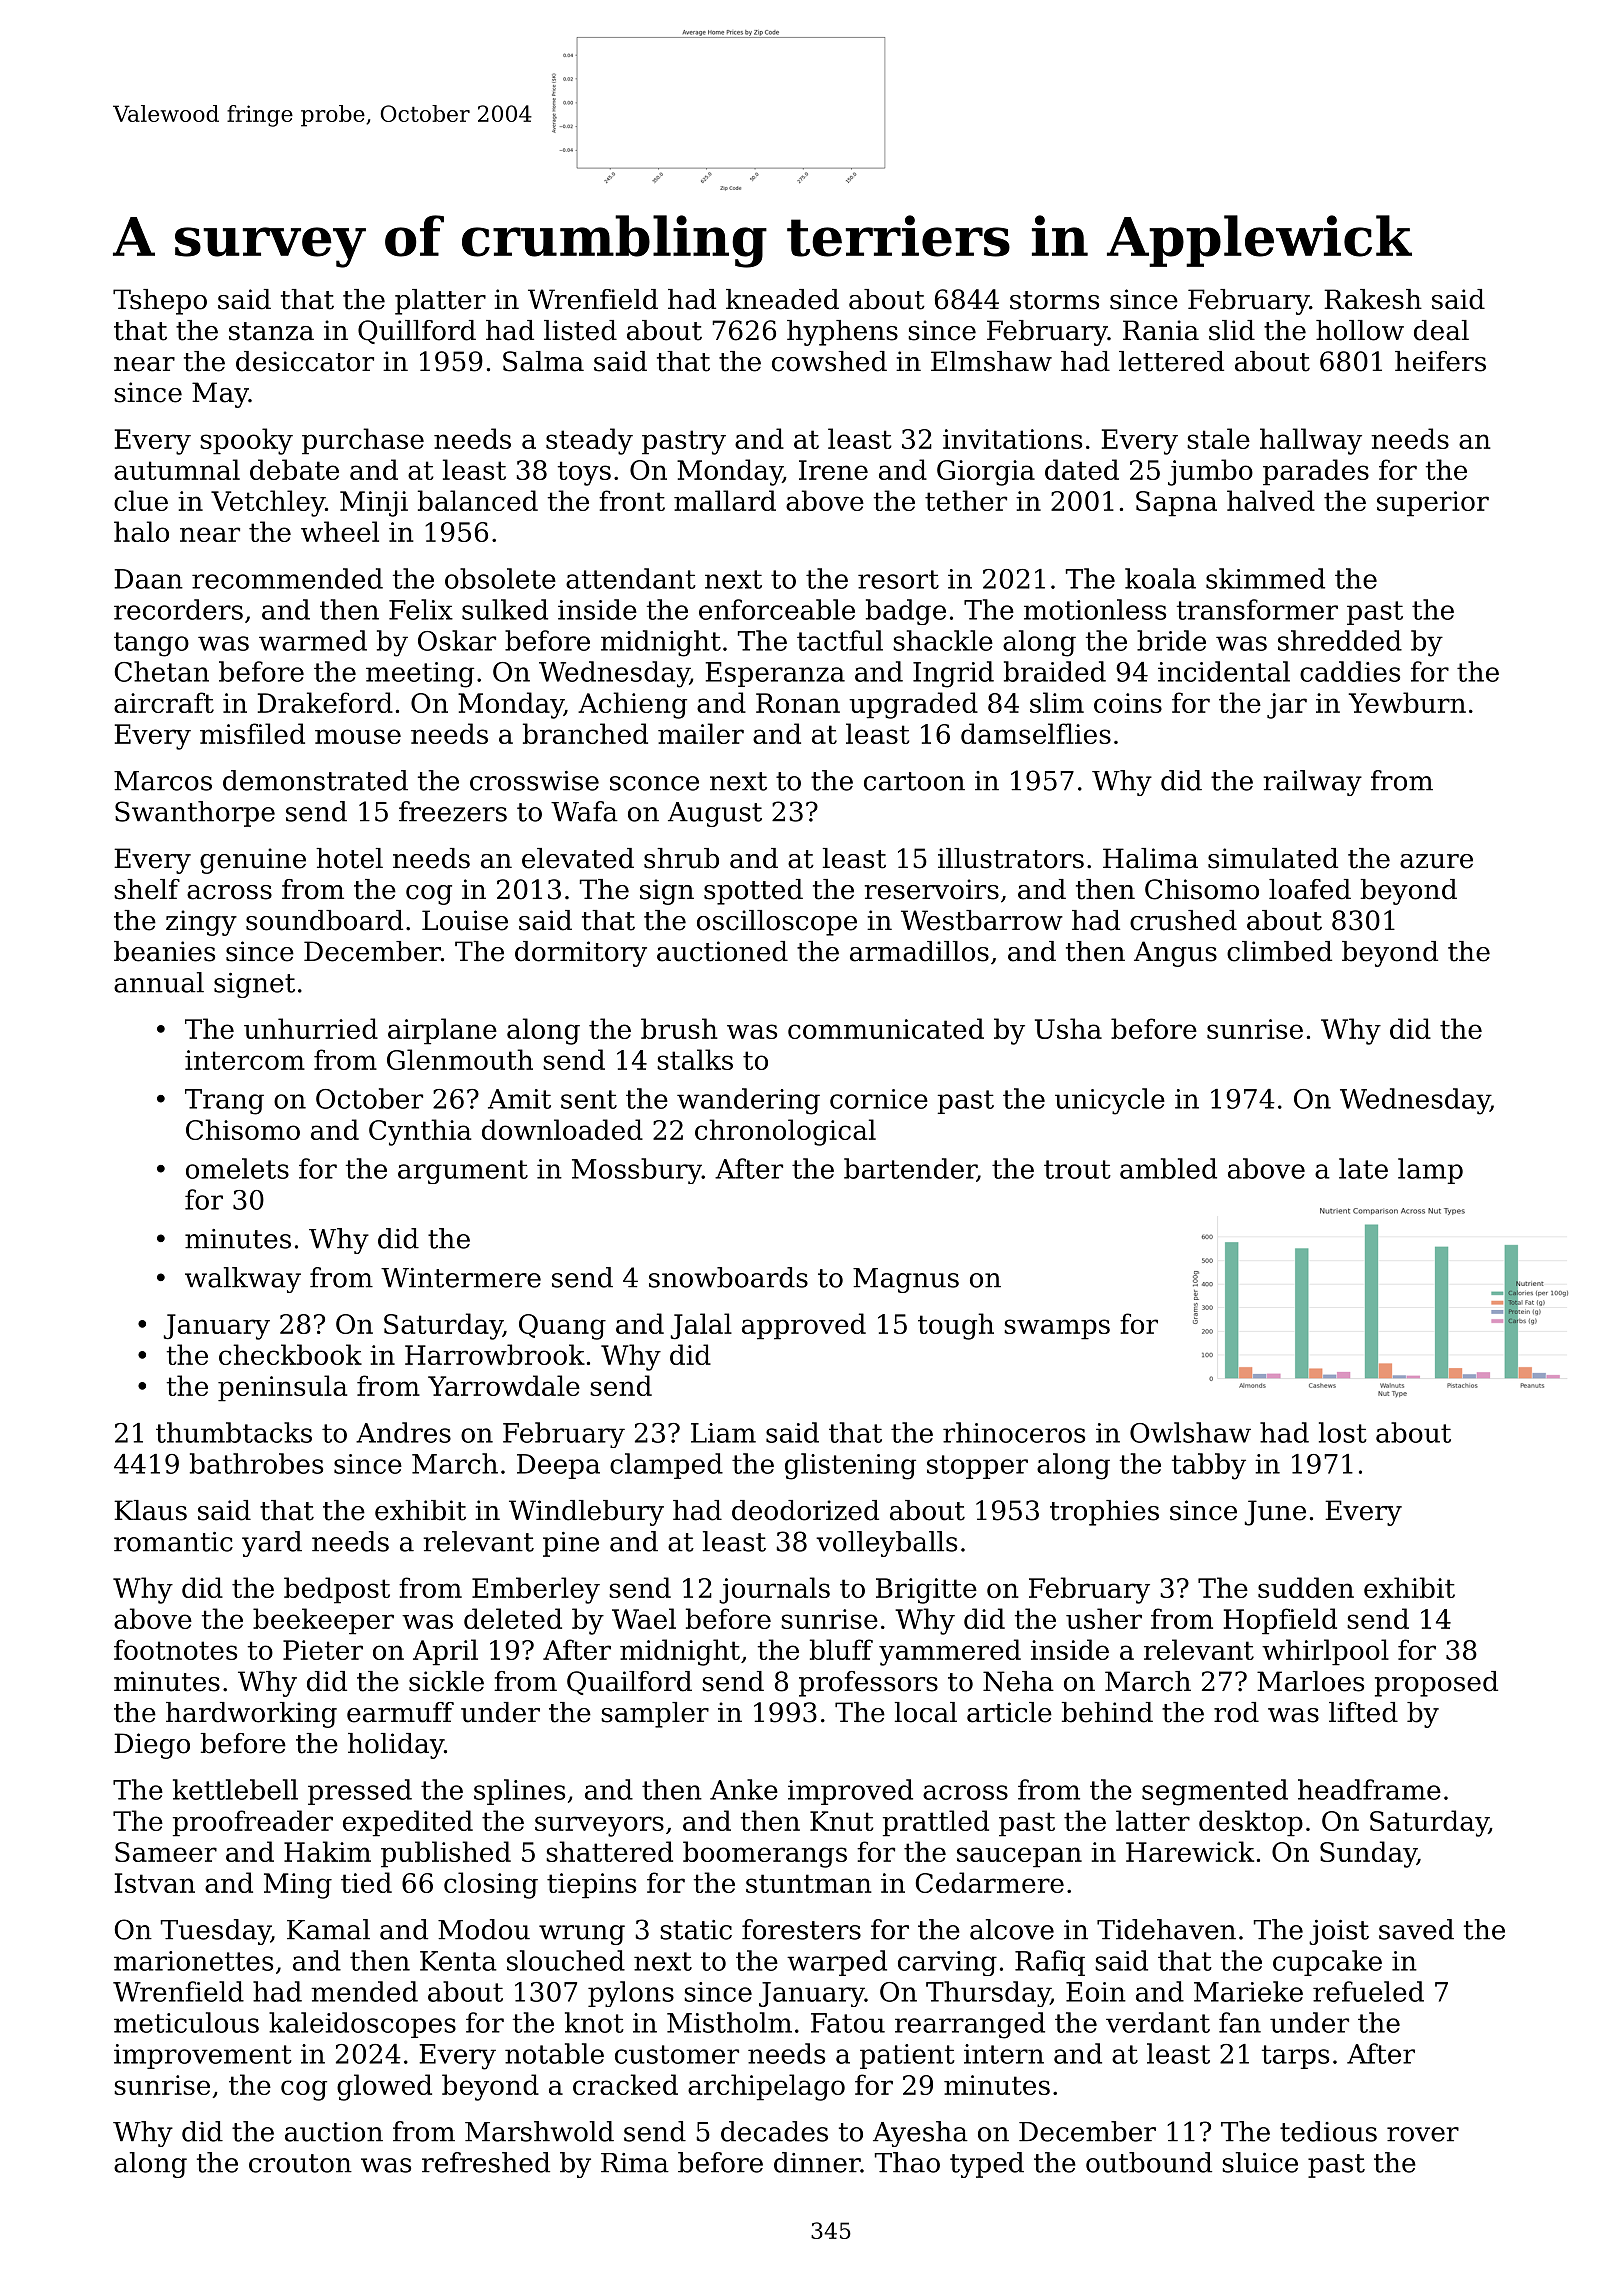 The height and width of the page is (2292, 1620). What do you see at coordinates (446, 1854) in the page?
I see `published` at bounding box center [446, 1854].
